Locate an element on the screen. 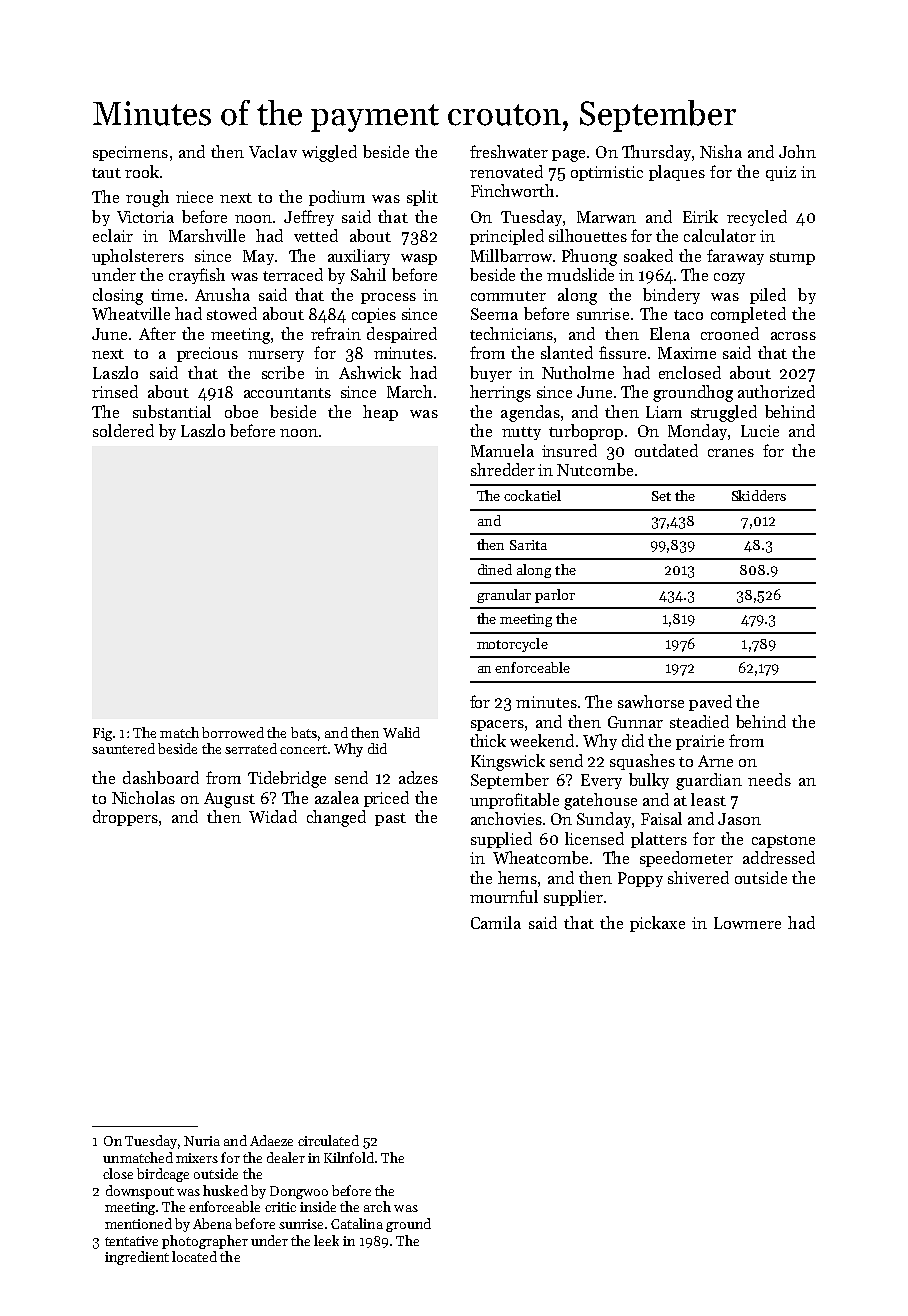 Image resolution: width=908 pixels, height=1316 pixels. motorcycle is located at coordinates (512, 645).
